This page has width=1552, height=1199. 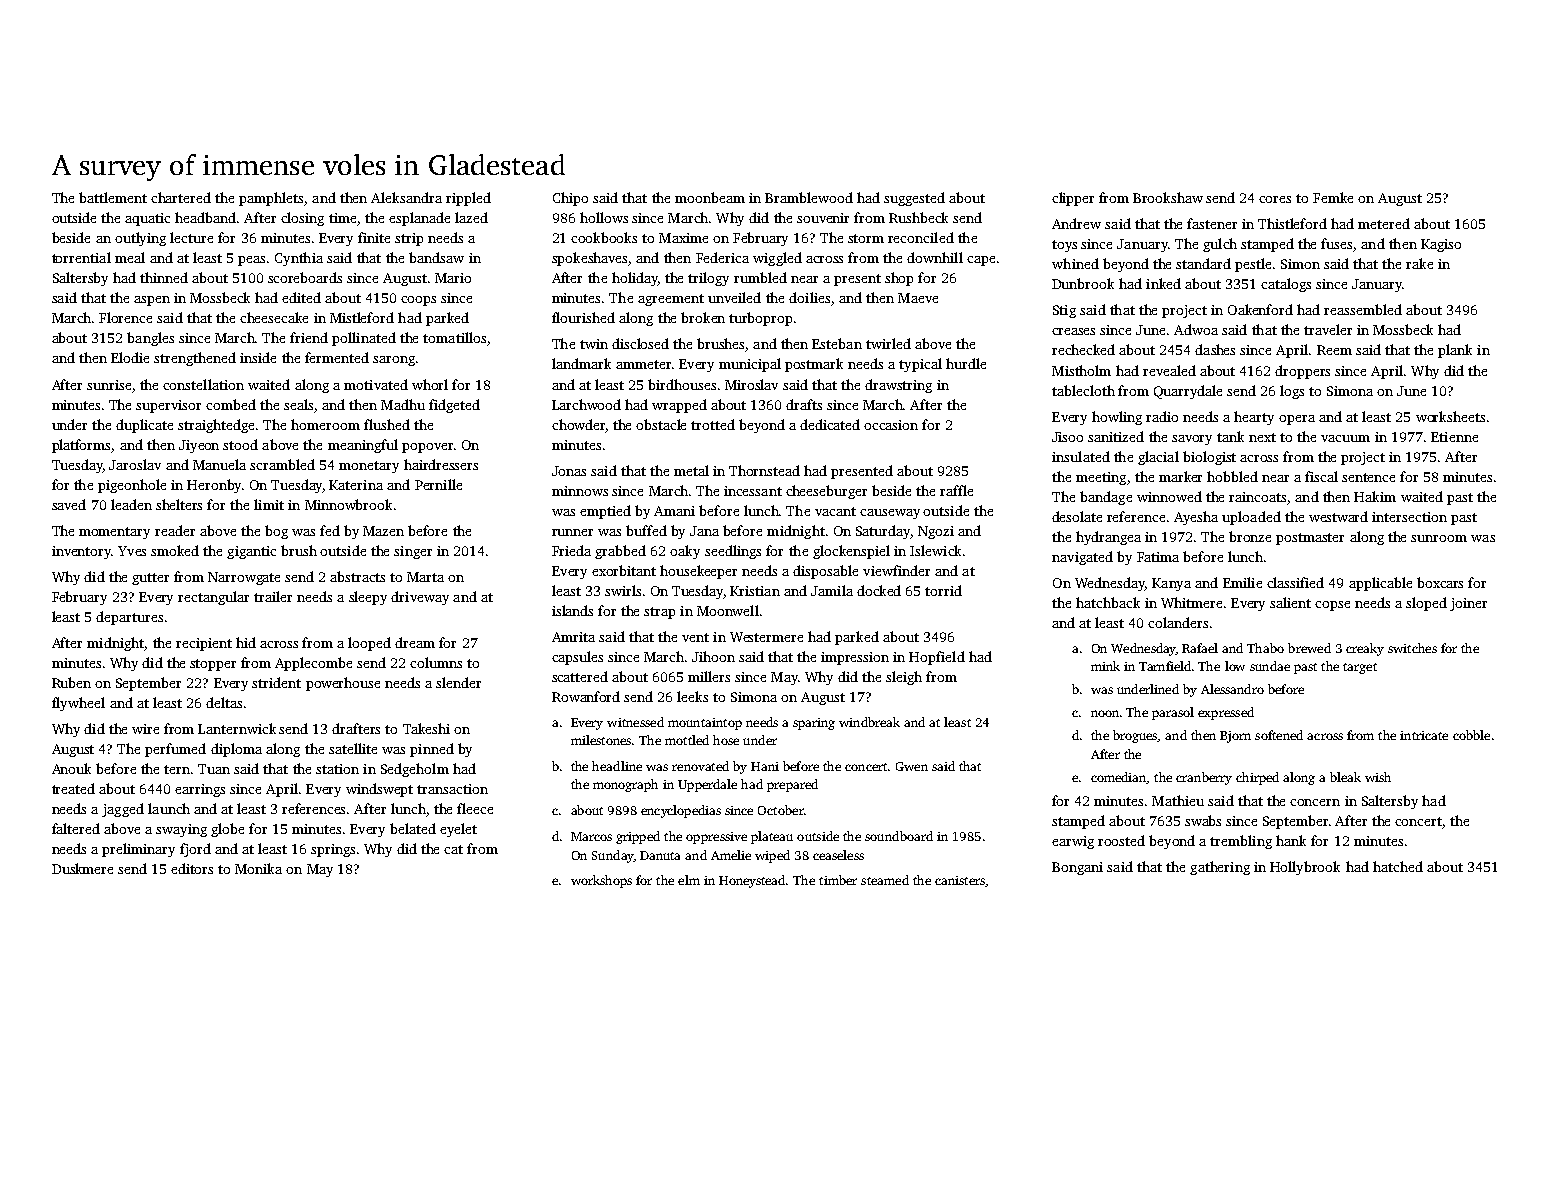 What do you see at coordinates (271, 199) in the page?
I see `pamphlets` at bounding box center [271, 199].
